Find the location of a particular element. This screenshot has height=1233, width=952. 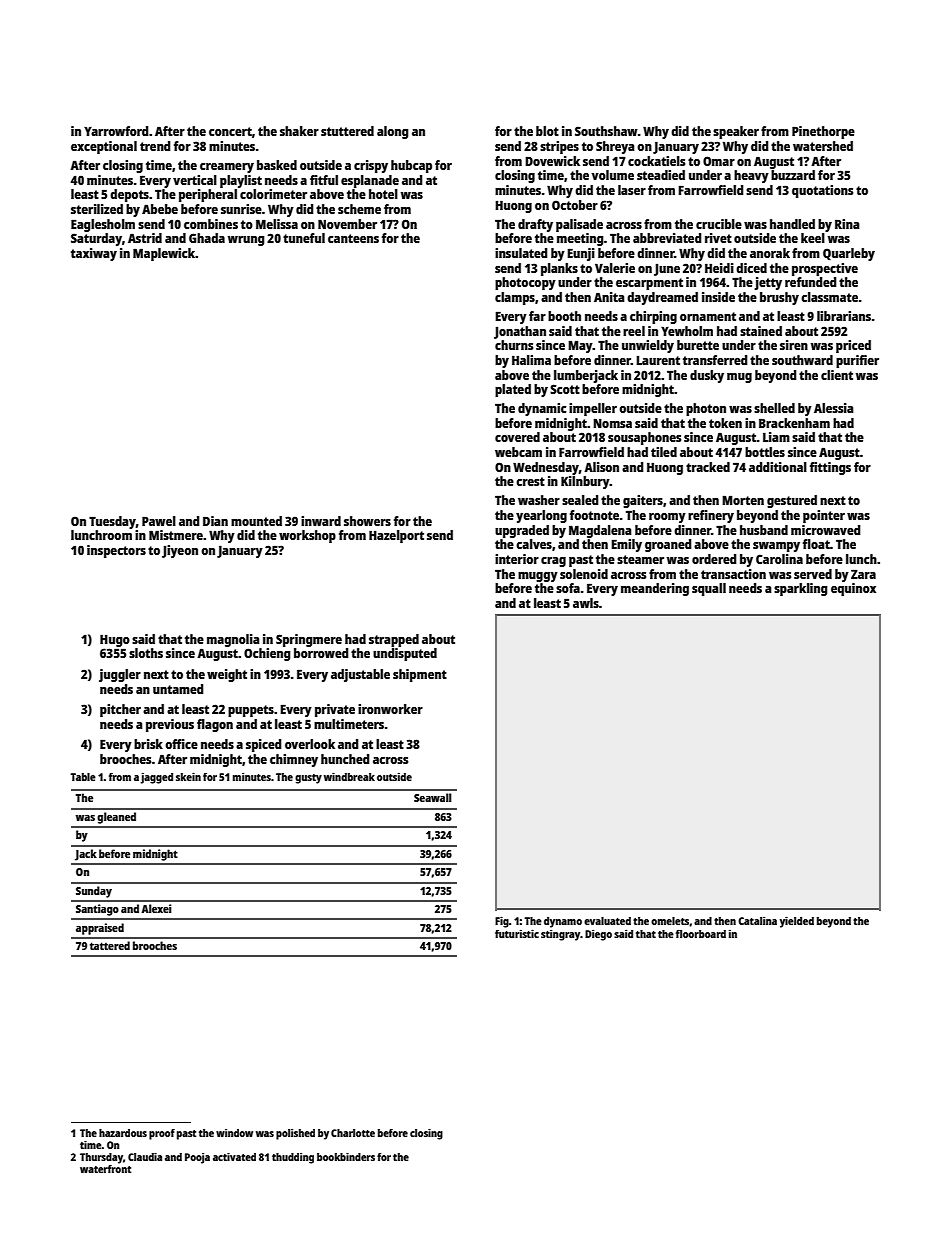

drafty is located at coordinates (535, 225).
